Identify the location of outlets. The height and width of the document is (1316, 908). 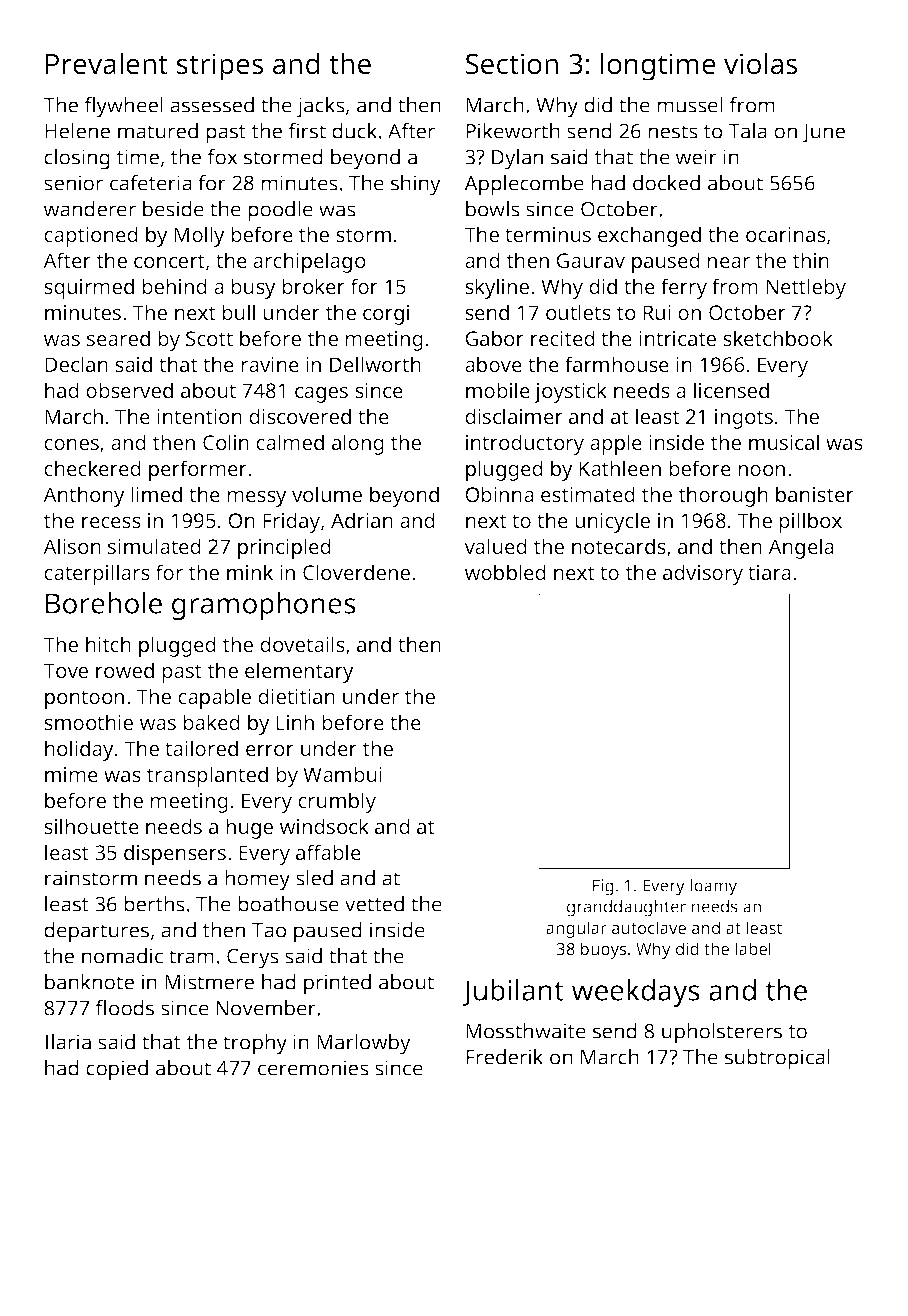
(578, 312).
